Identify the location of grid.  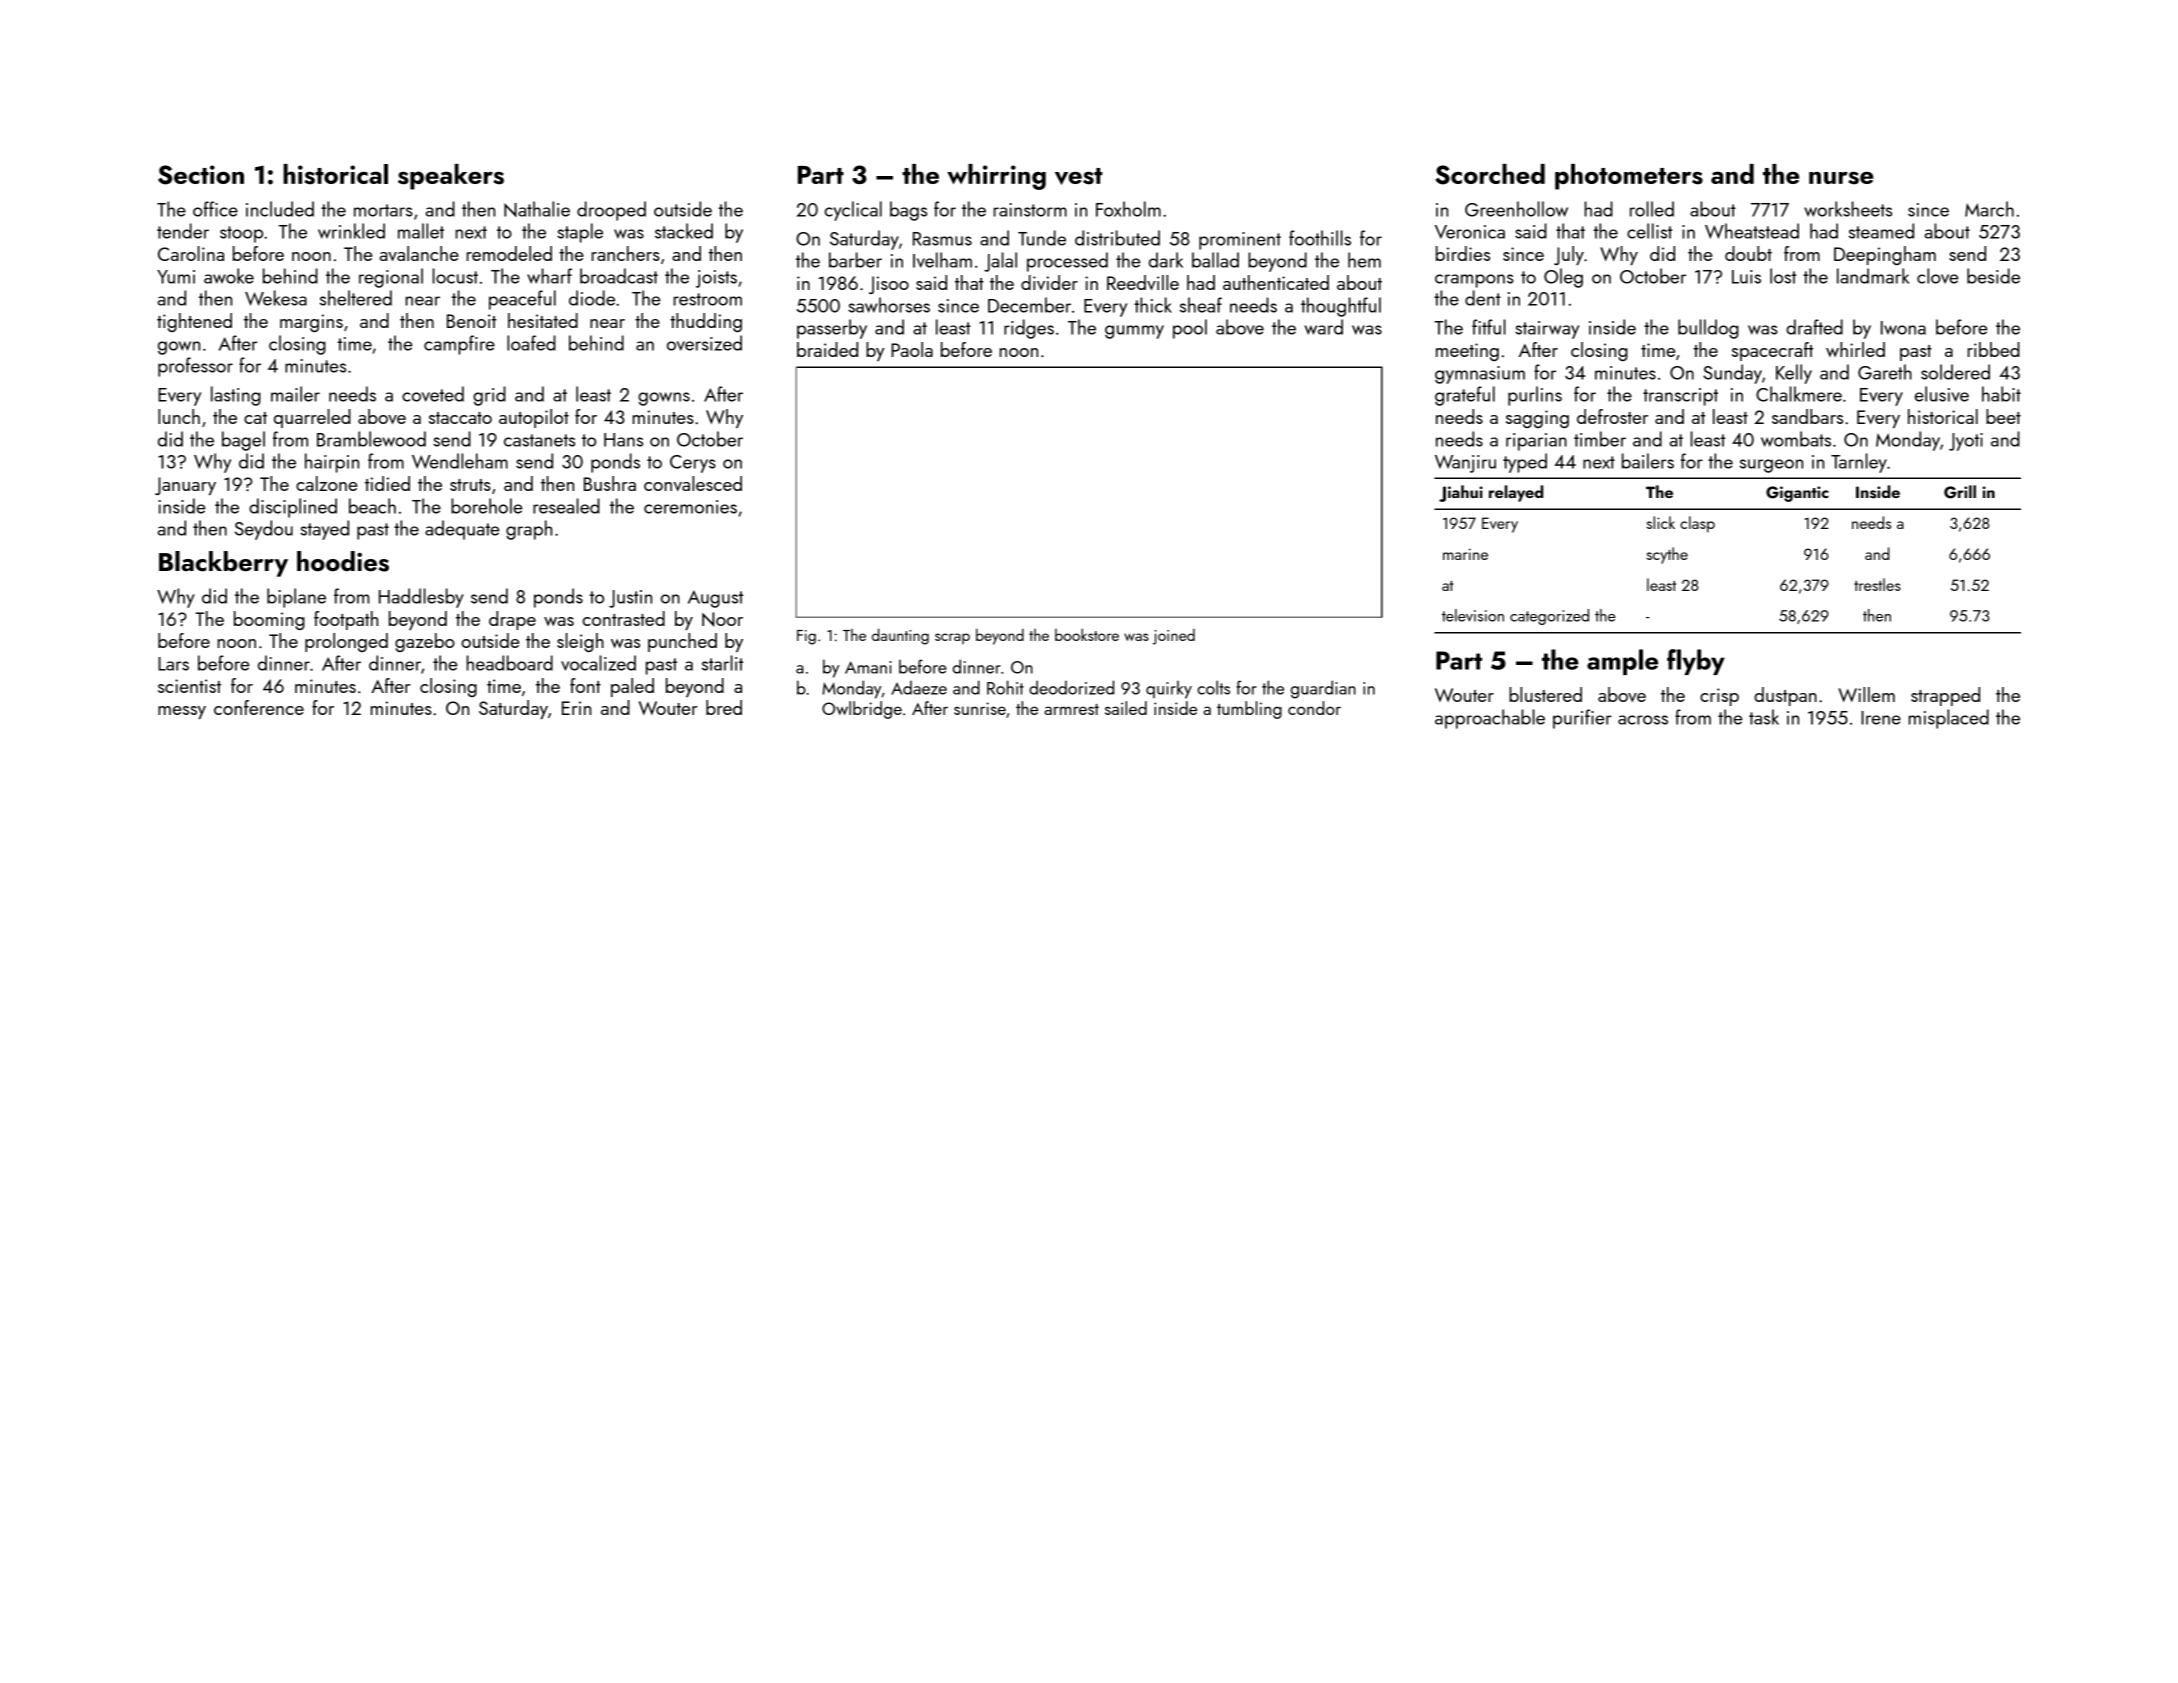
(489, 396).
